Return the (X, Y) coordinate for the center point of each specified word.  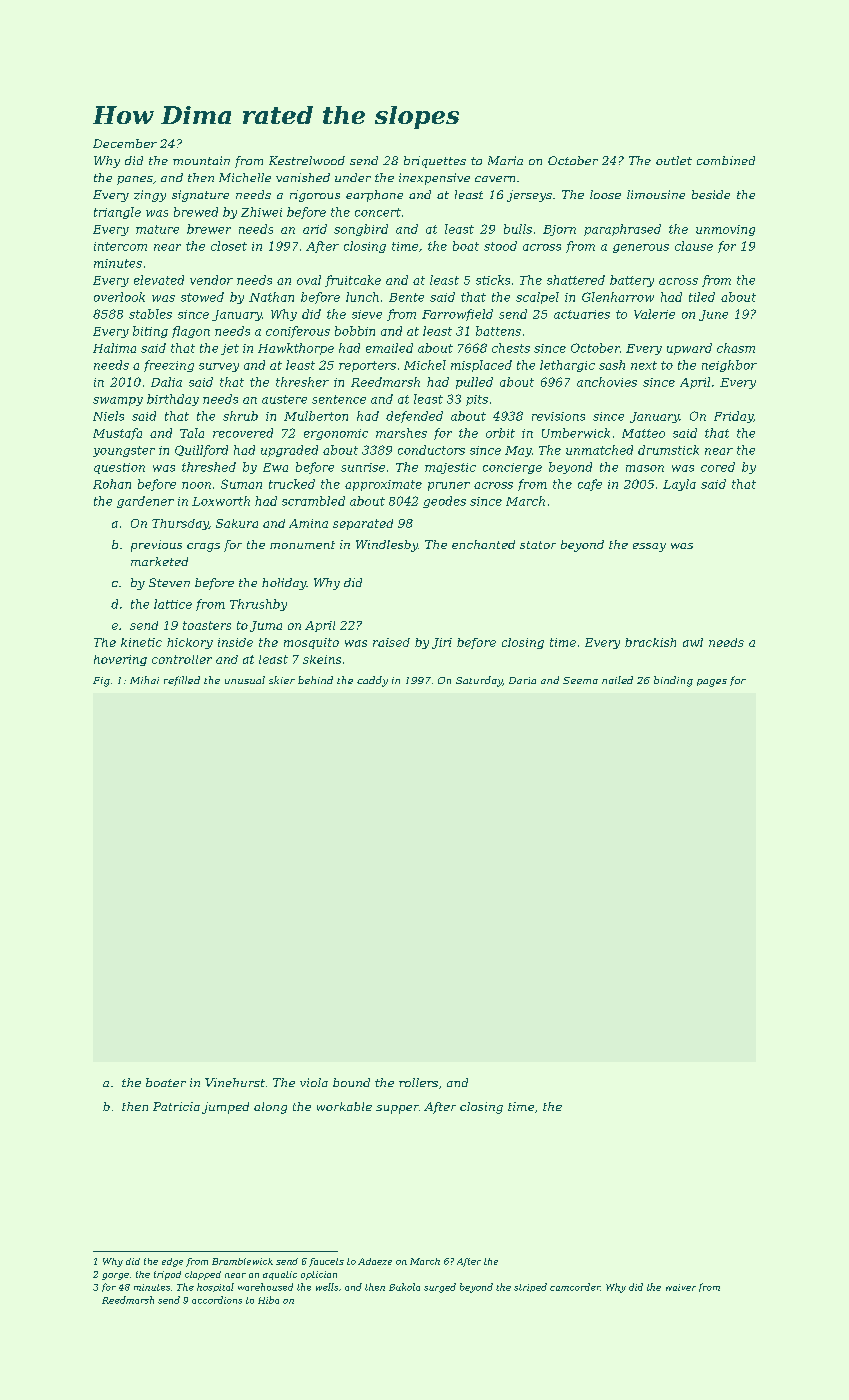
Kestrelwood (307, 160)
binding (673, 681)
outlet (674, 160)
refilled (182, 681)
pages (712, 683)
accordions (217, 1300)
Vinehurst (235, 1082)
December (125, 143)
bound (351, 1082)
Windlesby (387, 546)
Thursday (180, 524)
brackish (650, 642)
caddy (372, 681)
